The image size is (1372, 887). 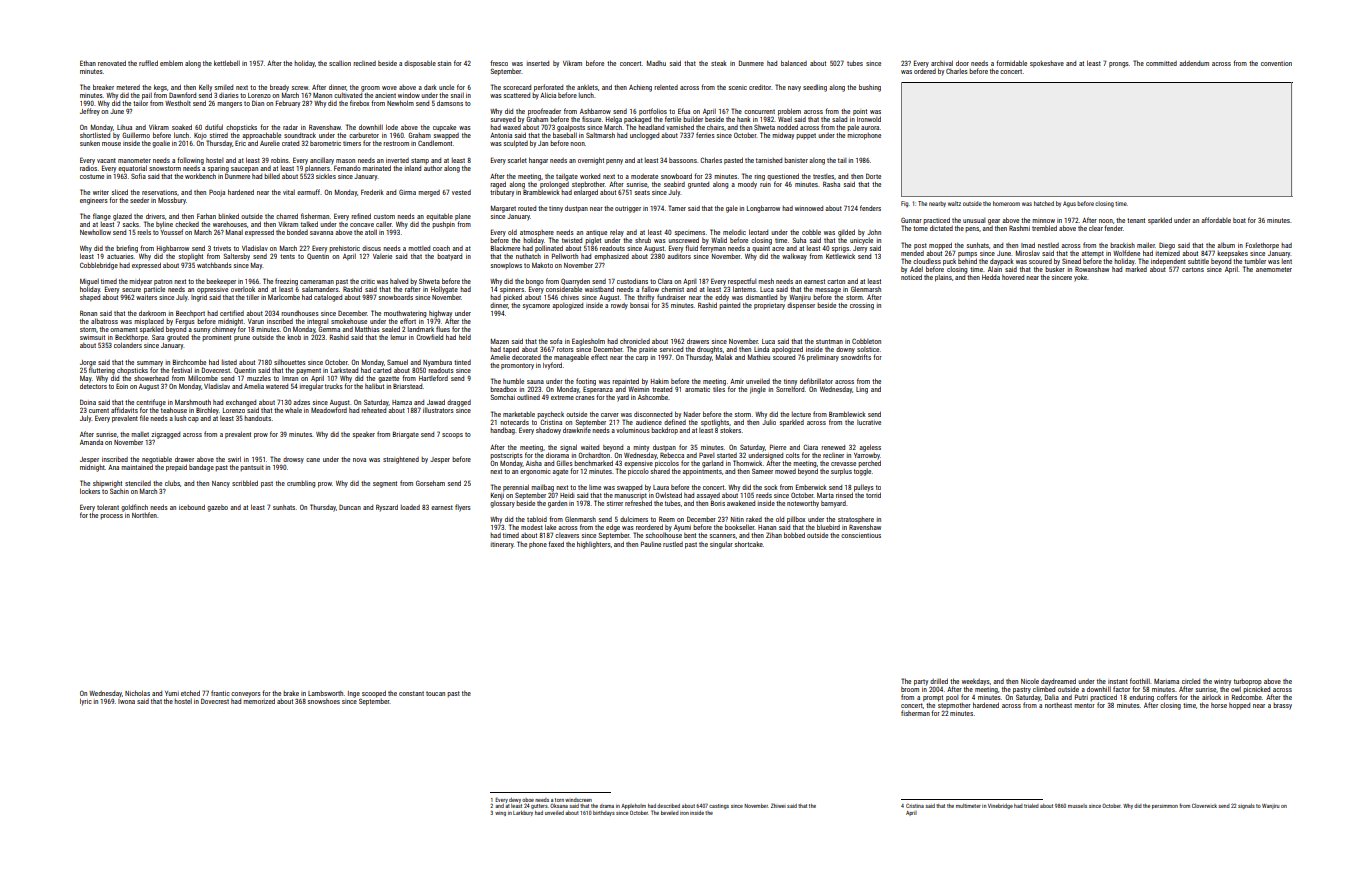 I want to click on snowdrifts, so click(x=856, y=357).
